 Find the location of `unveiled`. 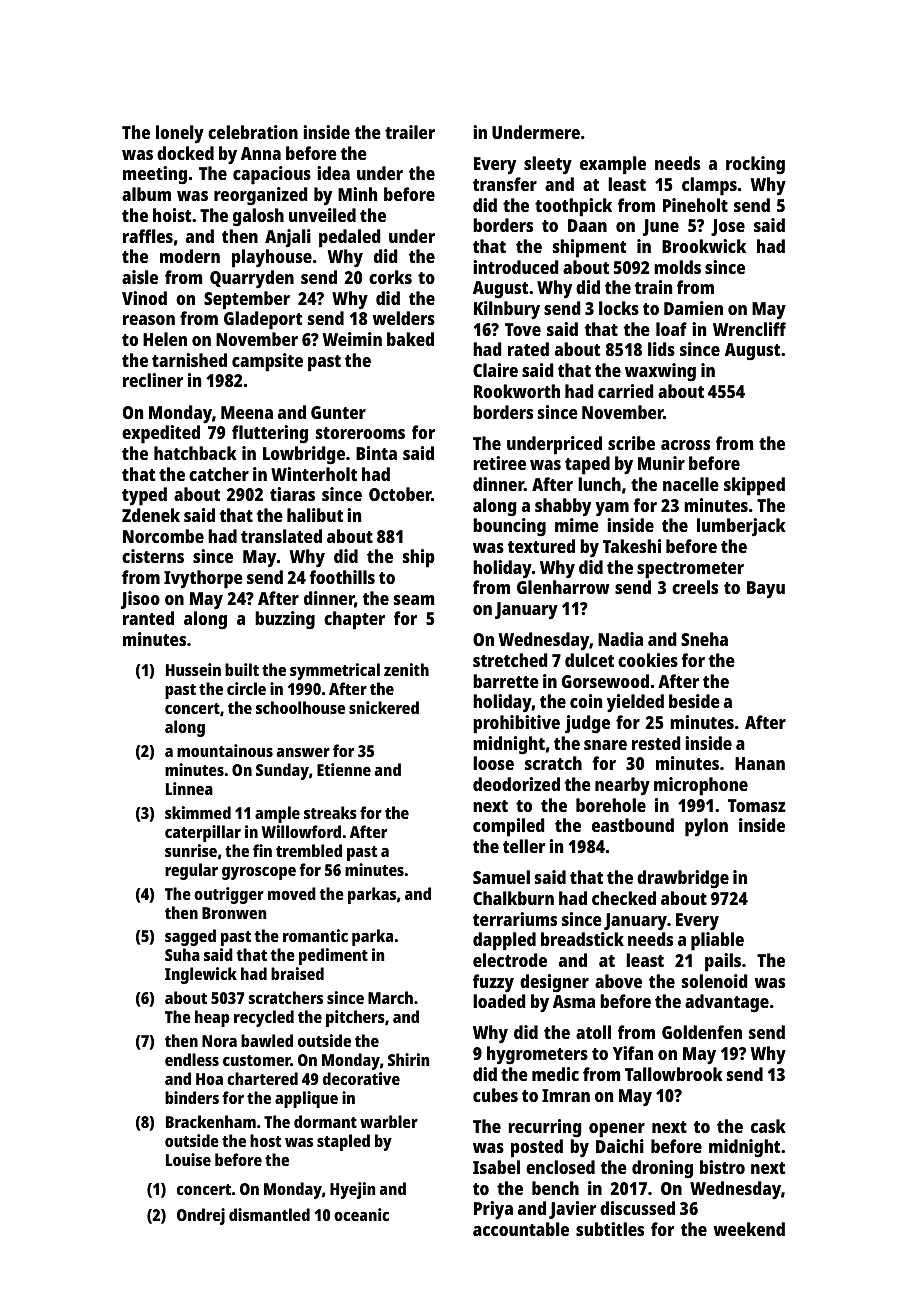

unveiled is located at coordinates (322, 215).
